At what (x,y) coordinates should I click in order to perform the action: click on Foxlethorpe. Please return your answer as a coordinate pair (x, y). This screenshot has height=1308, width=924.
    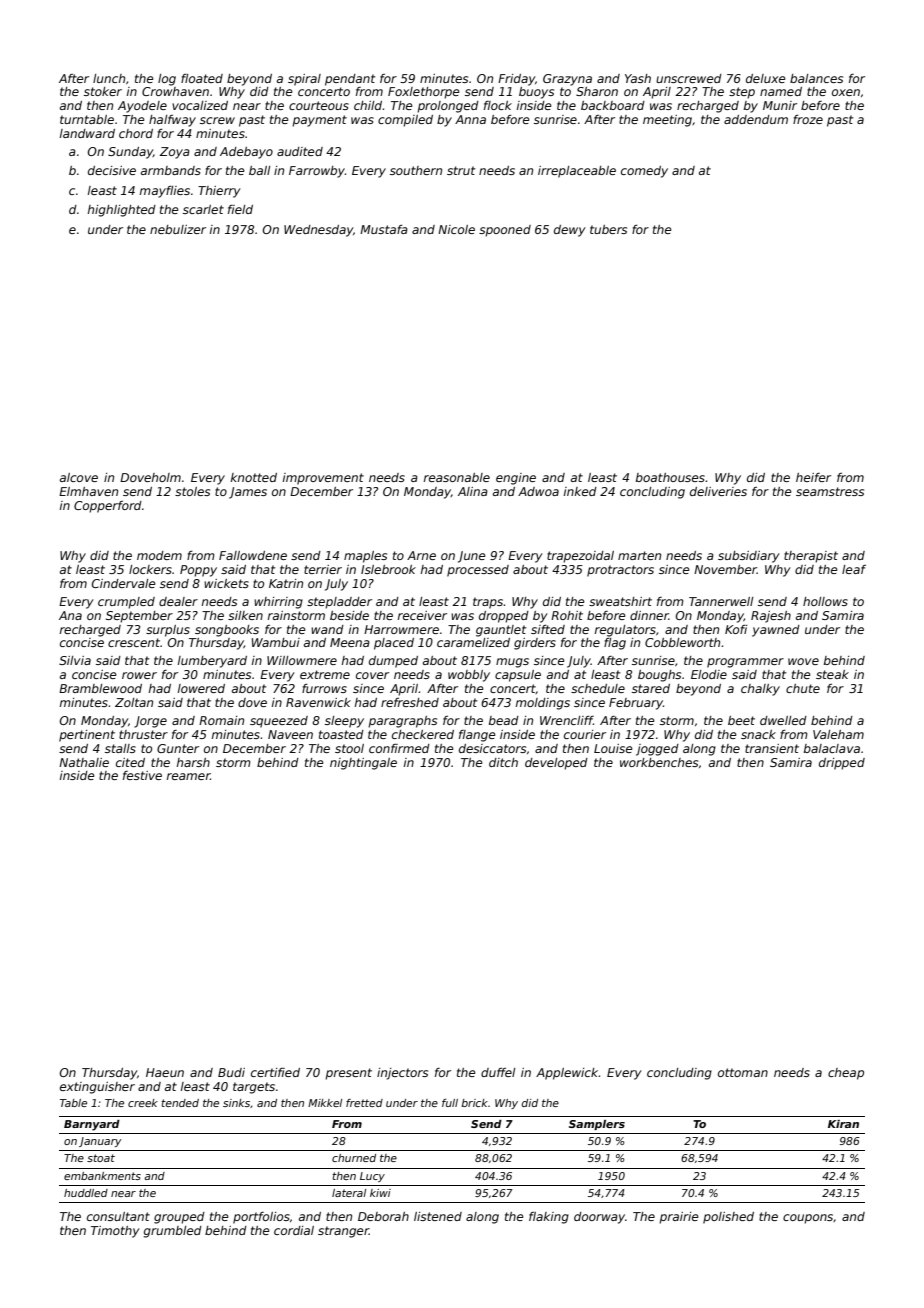
    Looking at the image, I should click on (424, 93).
